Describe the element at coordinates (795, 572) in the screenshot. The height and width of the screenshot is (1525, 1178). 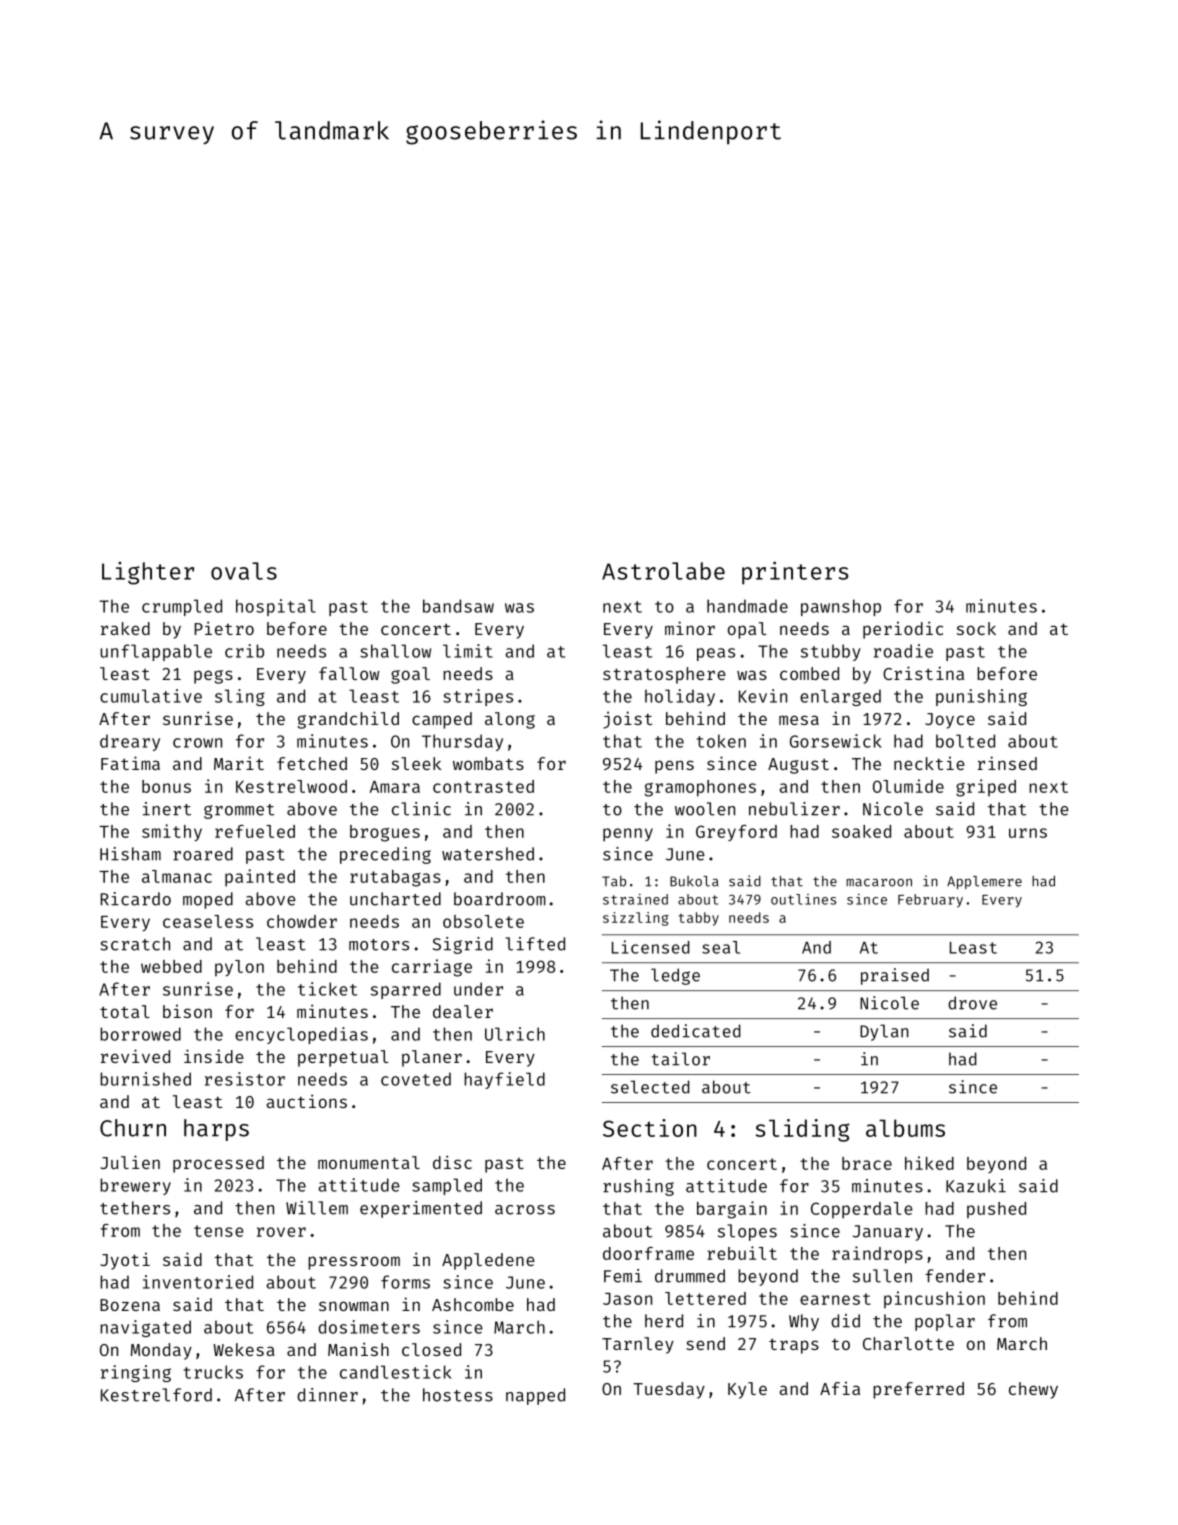
I see `printers` at that location.
